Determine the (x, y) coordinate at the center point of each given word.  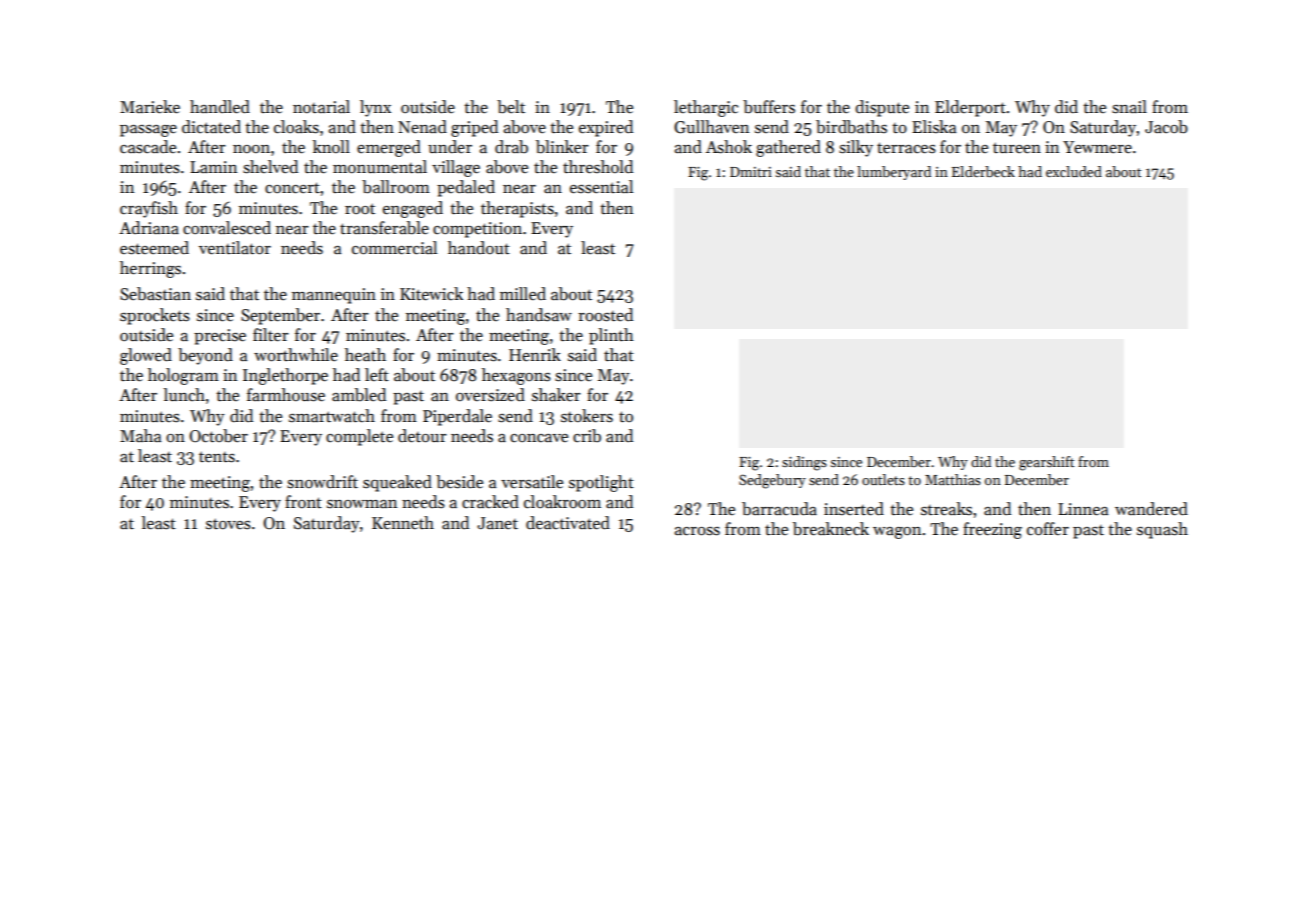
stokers (587, 416)
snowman (362, 504)
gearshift (1047, 463)
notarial (321, 107)
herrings (150, 269)
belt (511, 107)
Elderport (970, 108)
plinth (611, 336)
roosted (605, 315)
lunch (184, 394)
